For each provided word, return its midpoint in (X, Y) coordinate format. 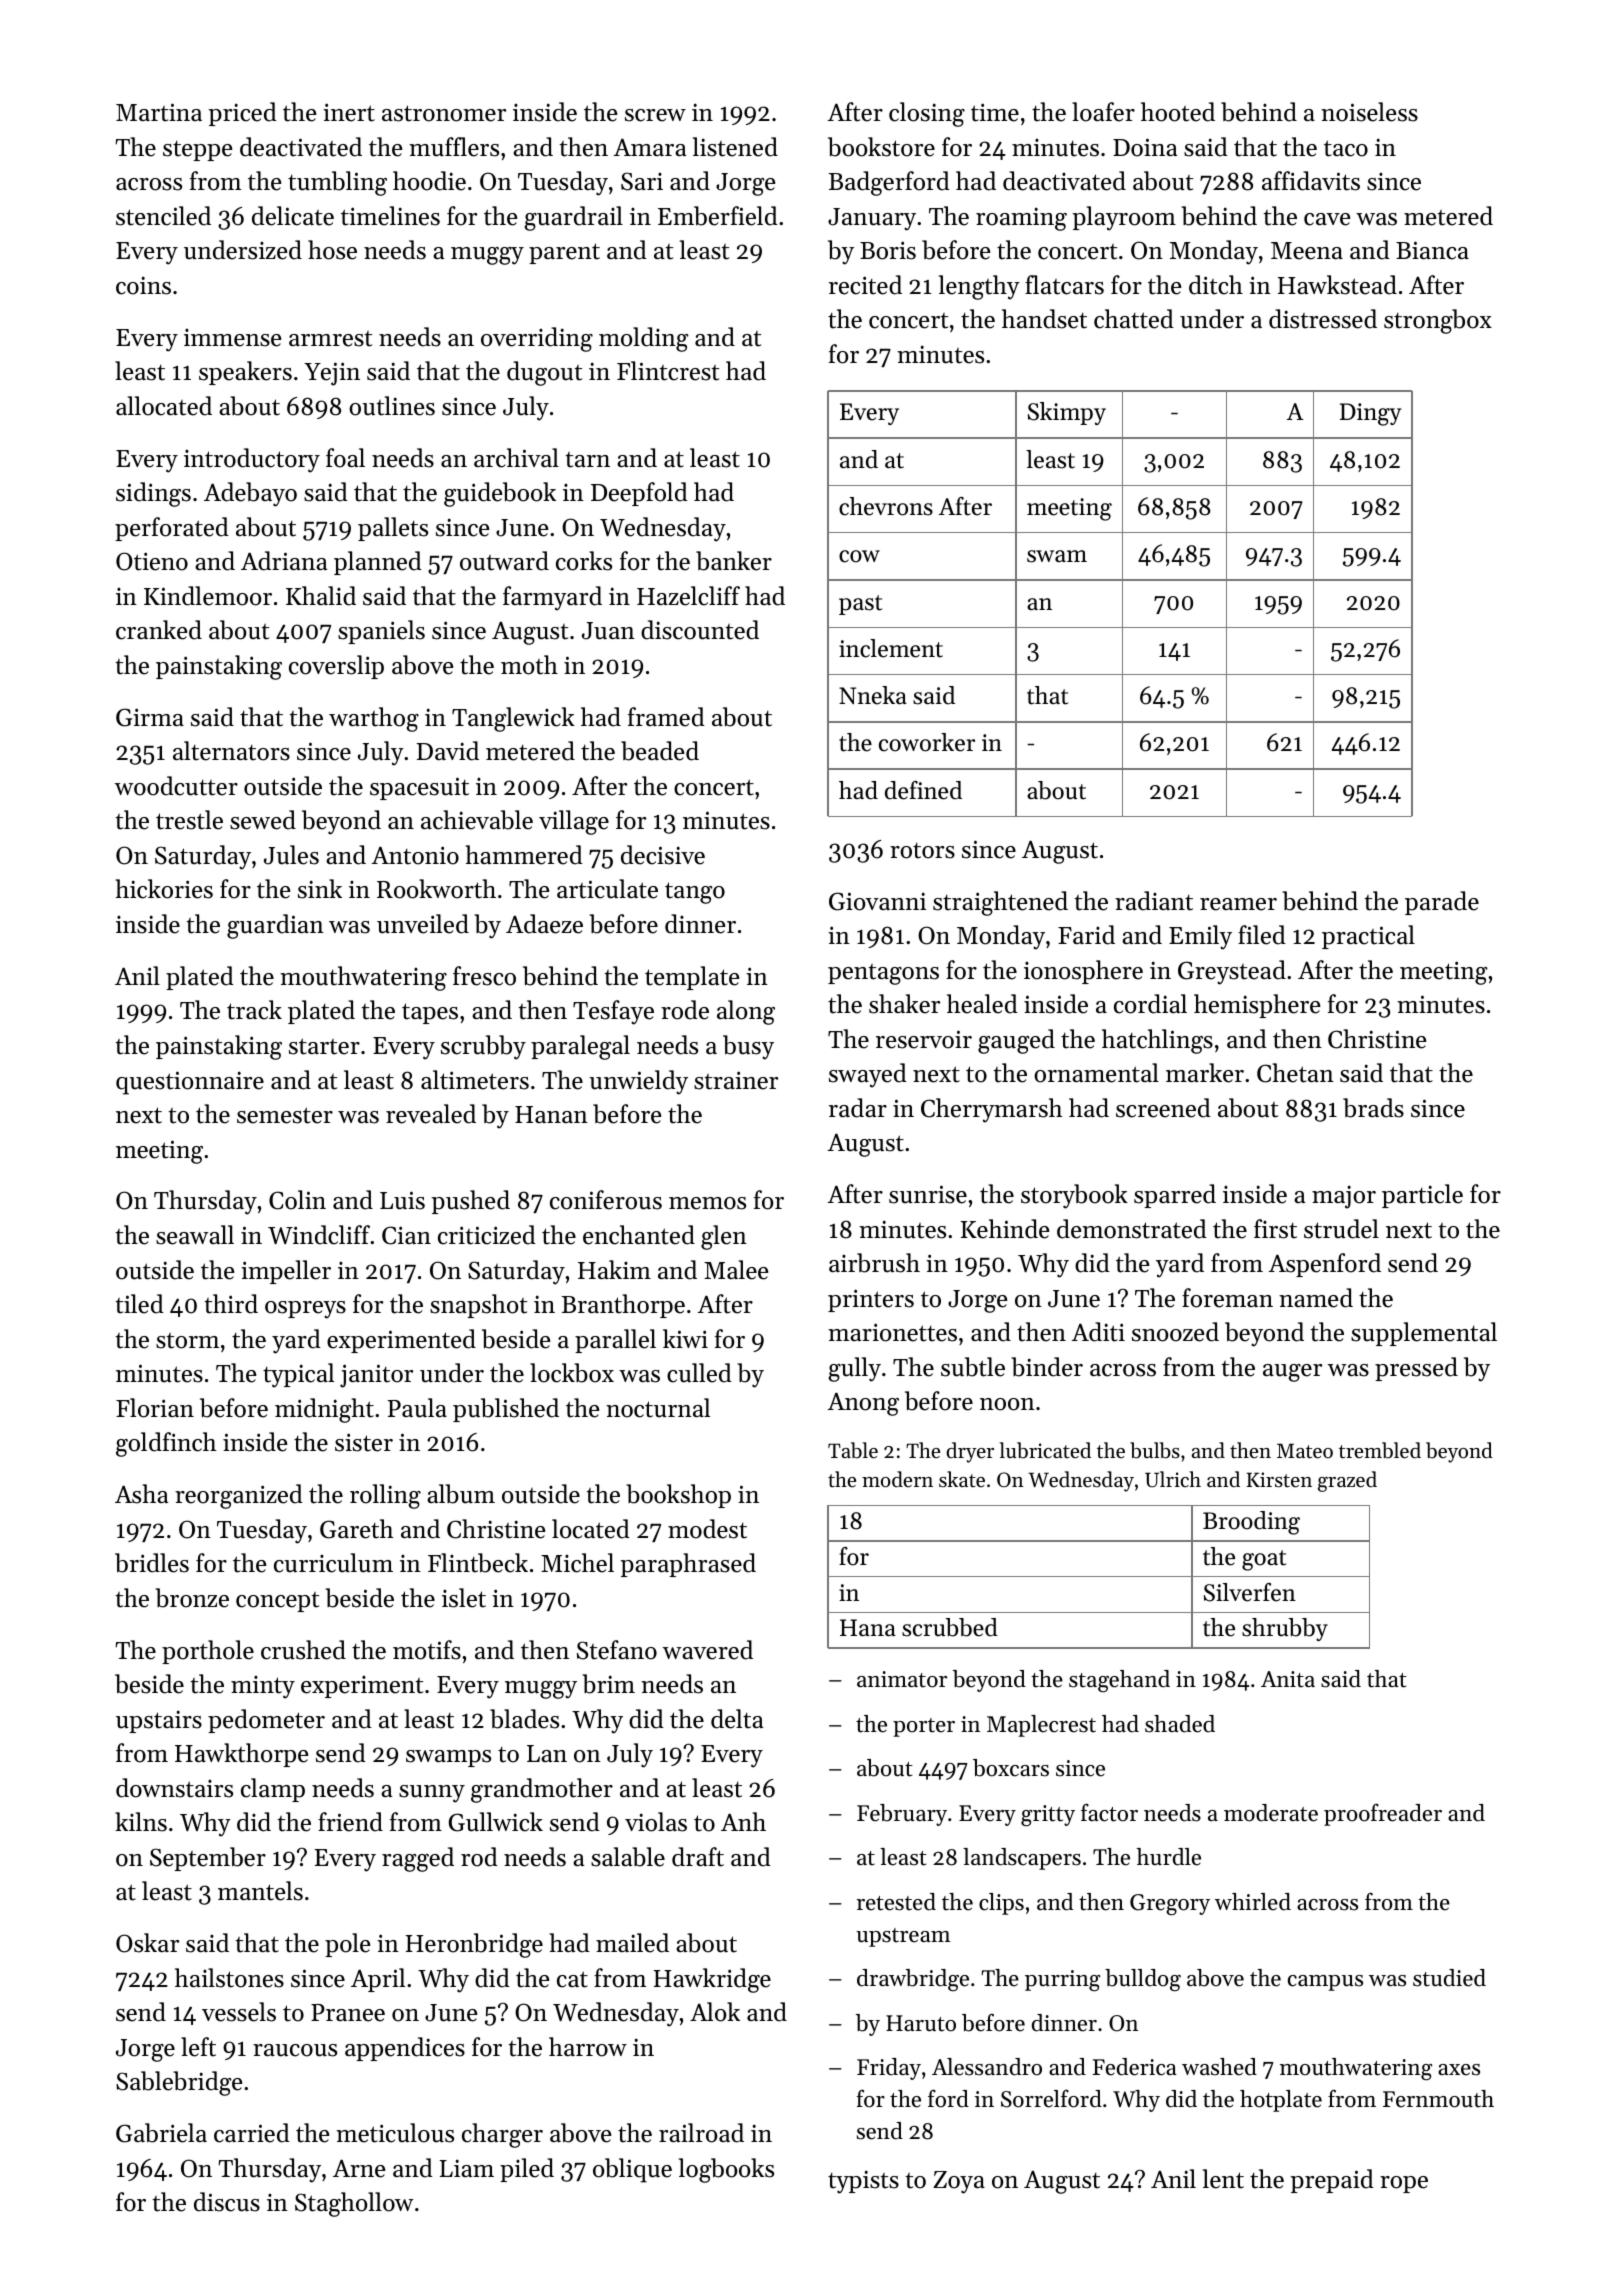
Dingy (1370, 414)
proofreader (1383, 1814)
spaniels (381, 632)
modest (707, 1529)
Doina (1145, 147)
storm (187, 1341)
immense (232, 338)
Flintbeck (478, 1563)
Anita (1288, 1679)
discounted (700, 630)
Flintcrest (668, 371)
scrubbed (950, 1627)
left (198, 2047)
